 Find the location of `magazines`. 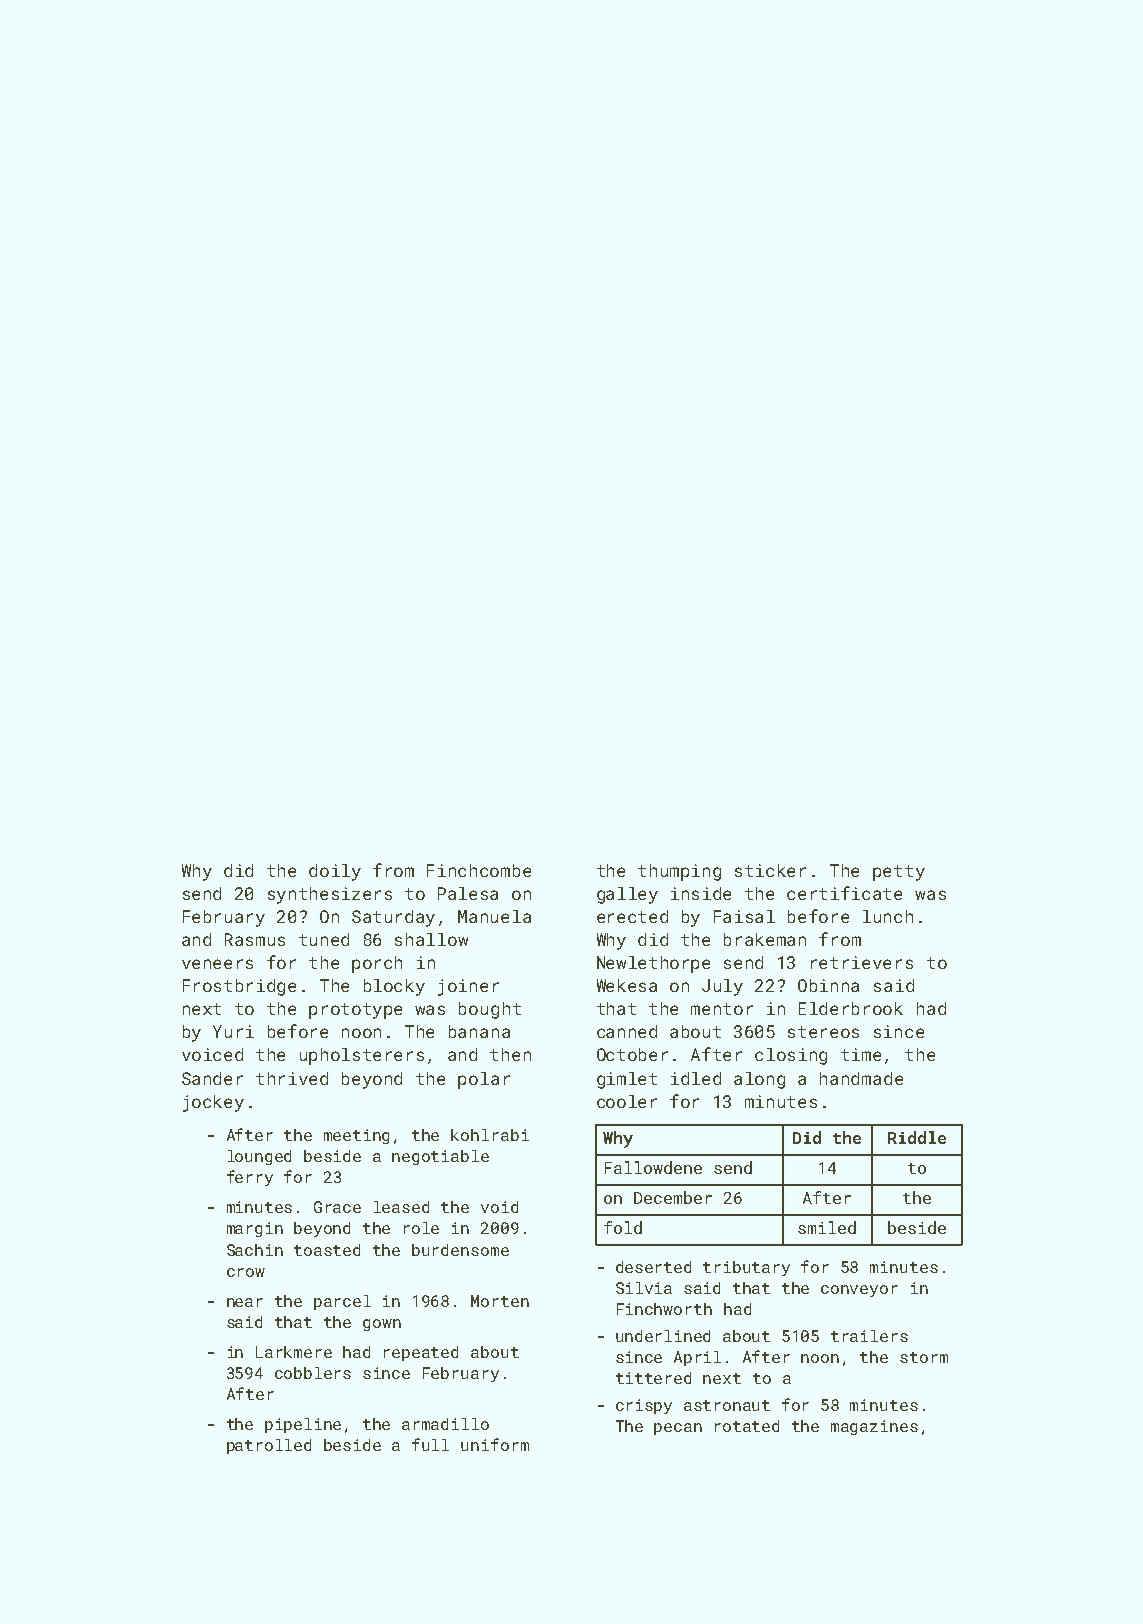

magazines is located at coordinates (874, 1427).
